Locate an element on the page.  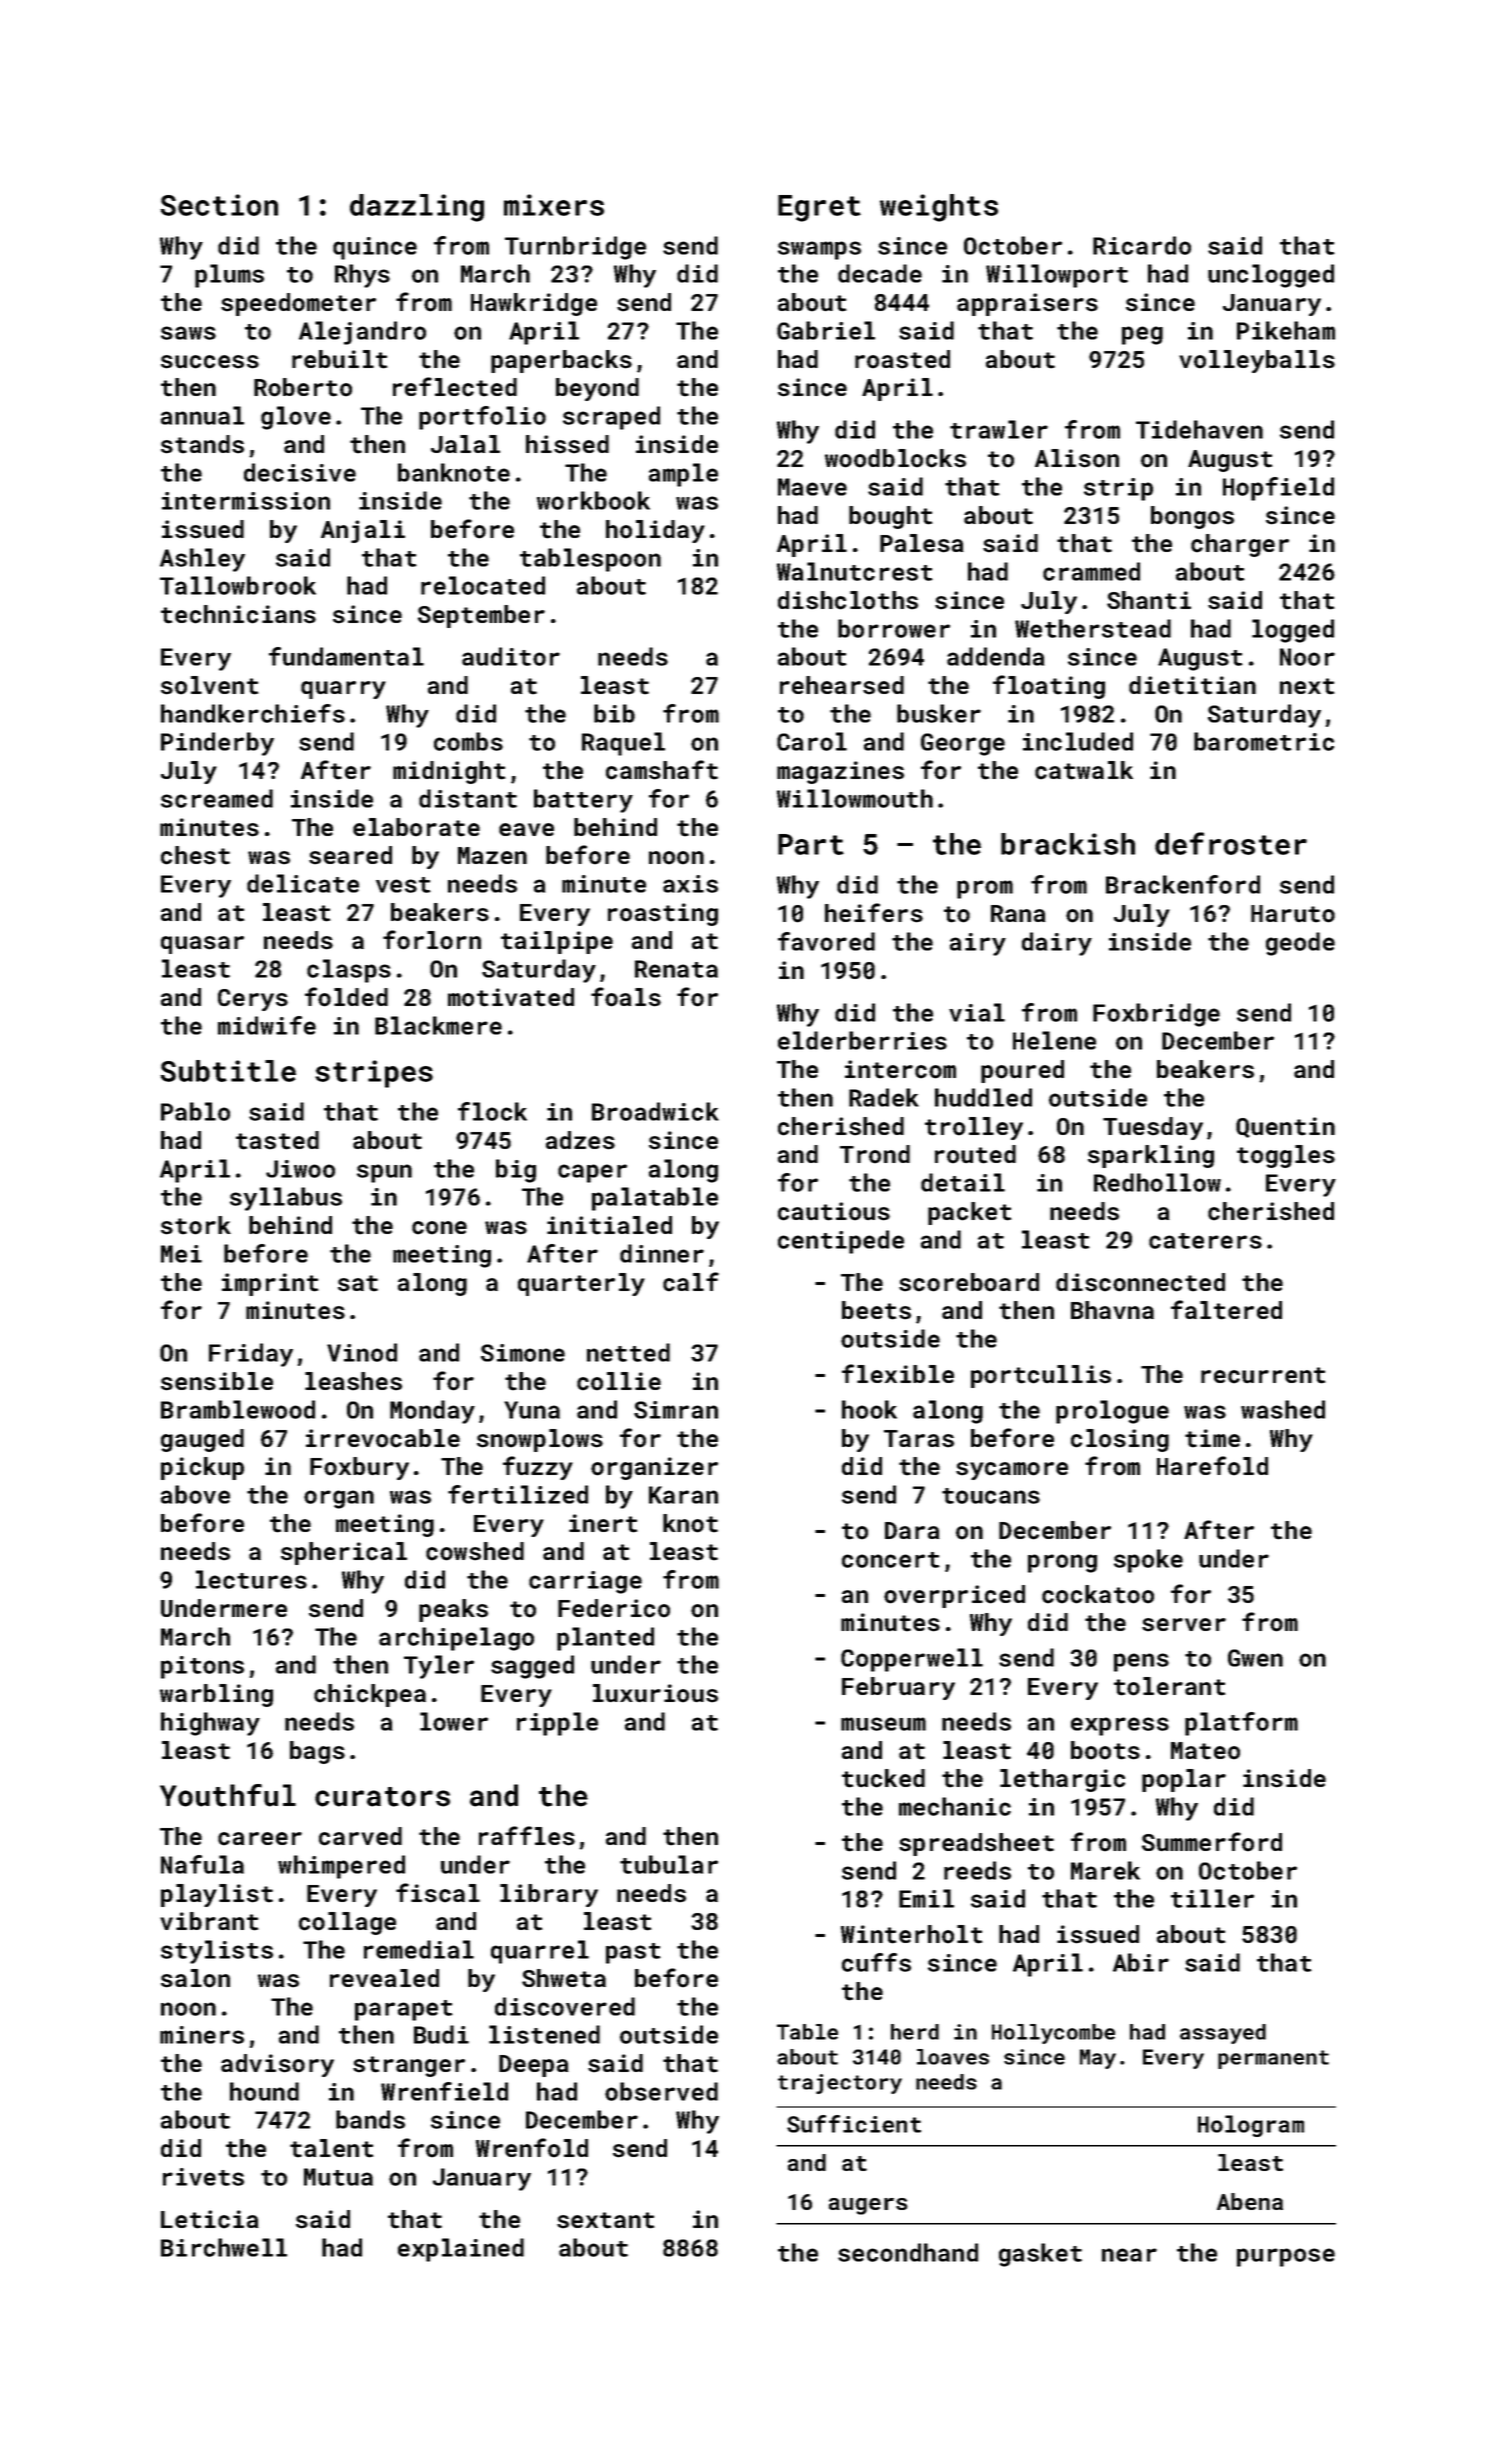
fiscal is located at coordinates (438, 1893).
